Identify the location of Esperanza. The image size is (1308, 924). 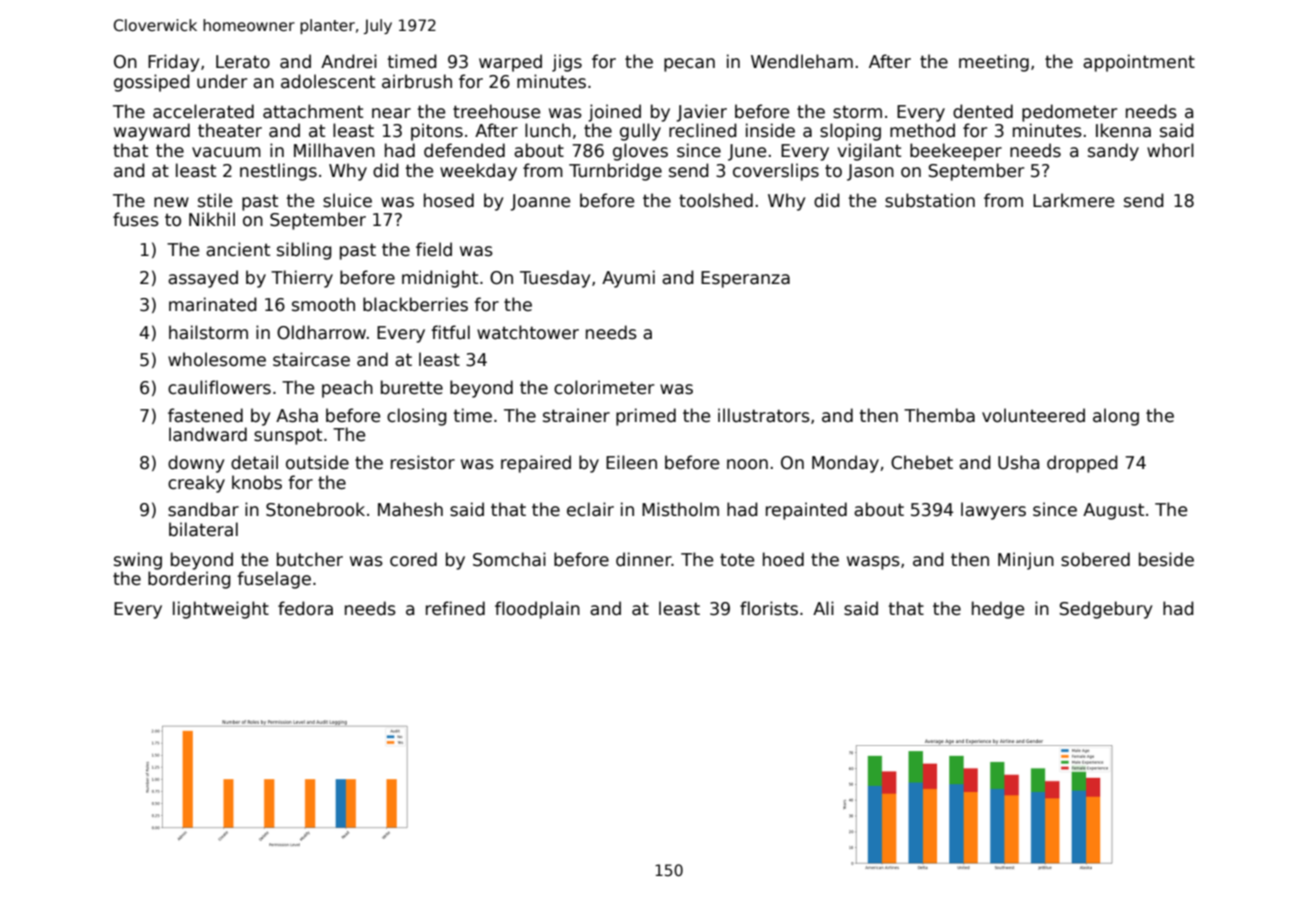
(745, 279).
